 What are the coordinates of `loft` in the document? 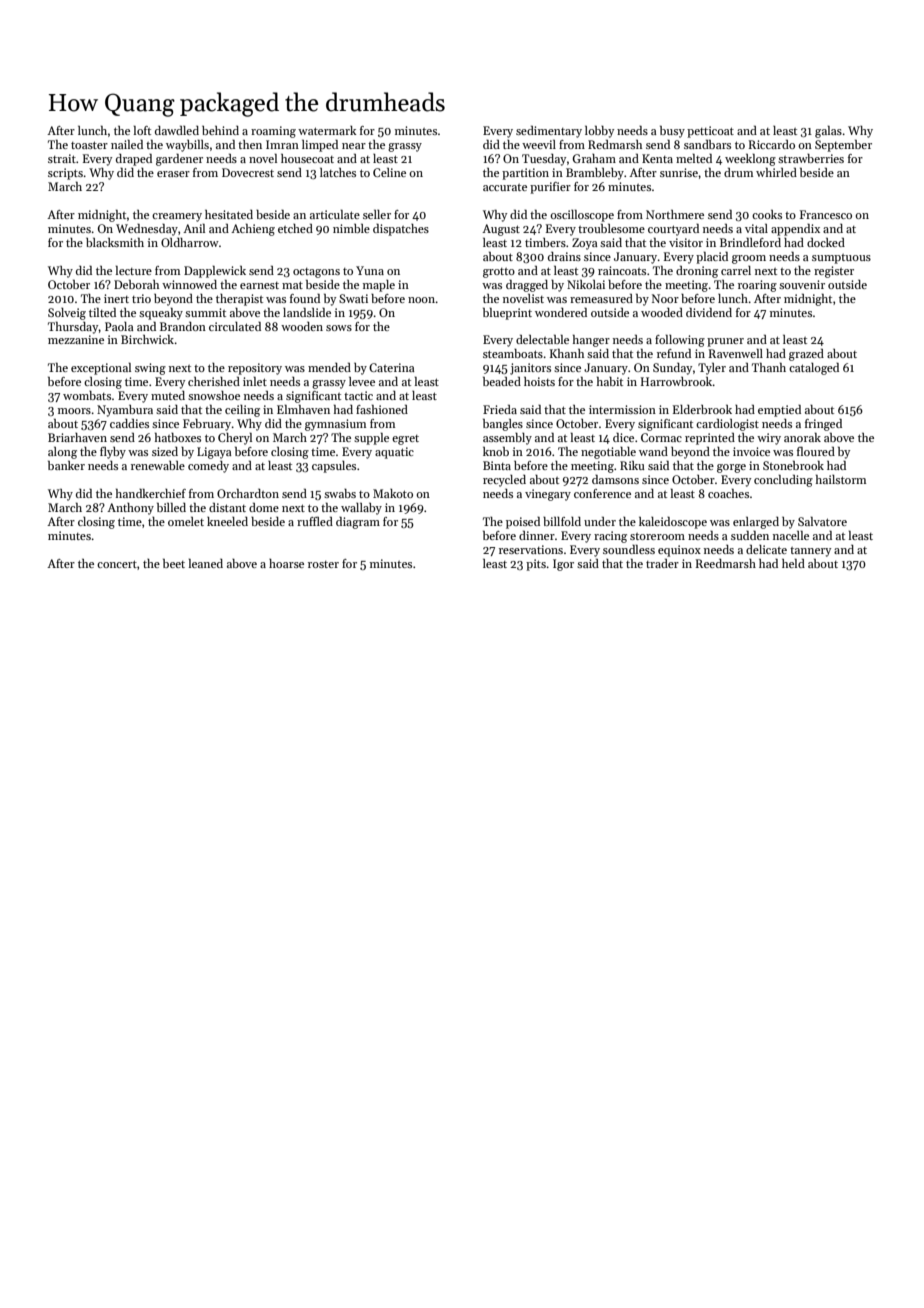 It's located at (142, 130).
